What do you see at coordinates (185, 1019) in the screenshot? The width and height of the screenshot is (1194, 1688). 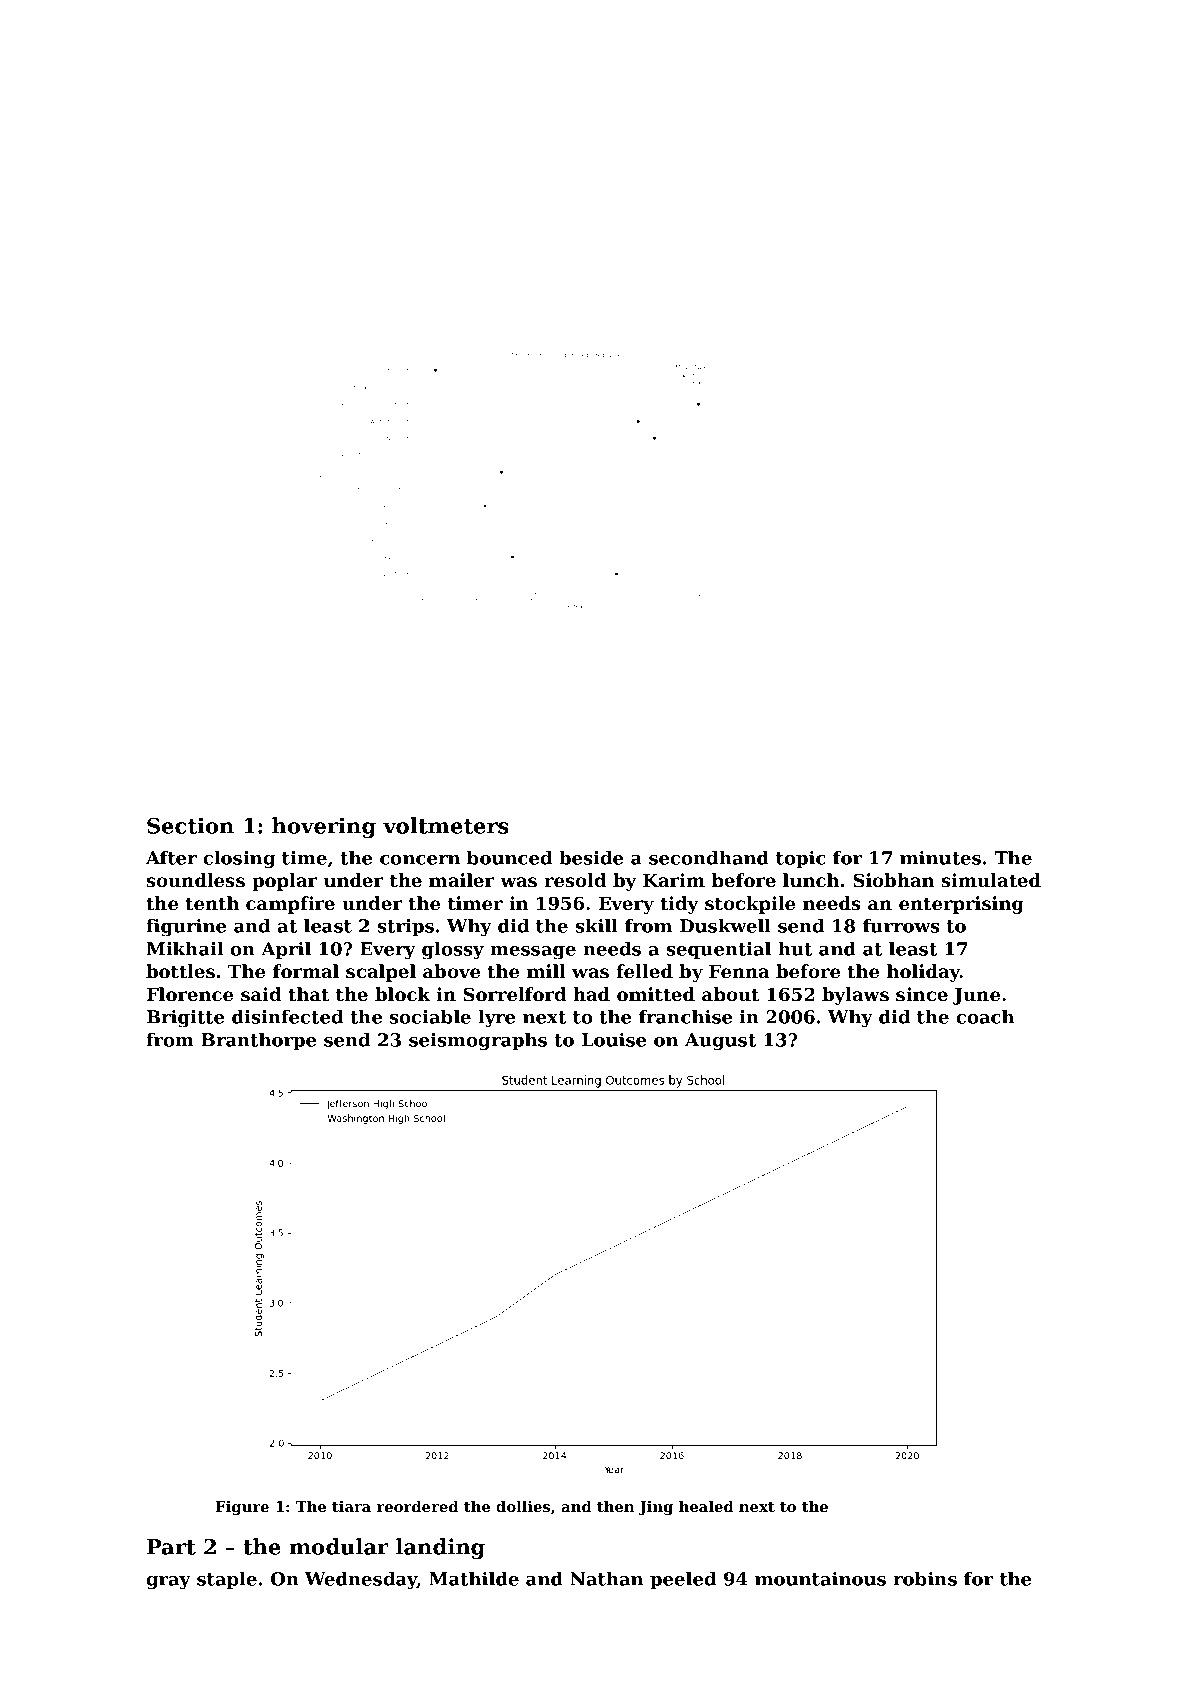 I see `Brigitte` at bounding box center [185, 1019].
